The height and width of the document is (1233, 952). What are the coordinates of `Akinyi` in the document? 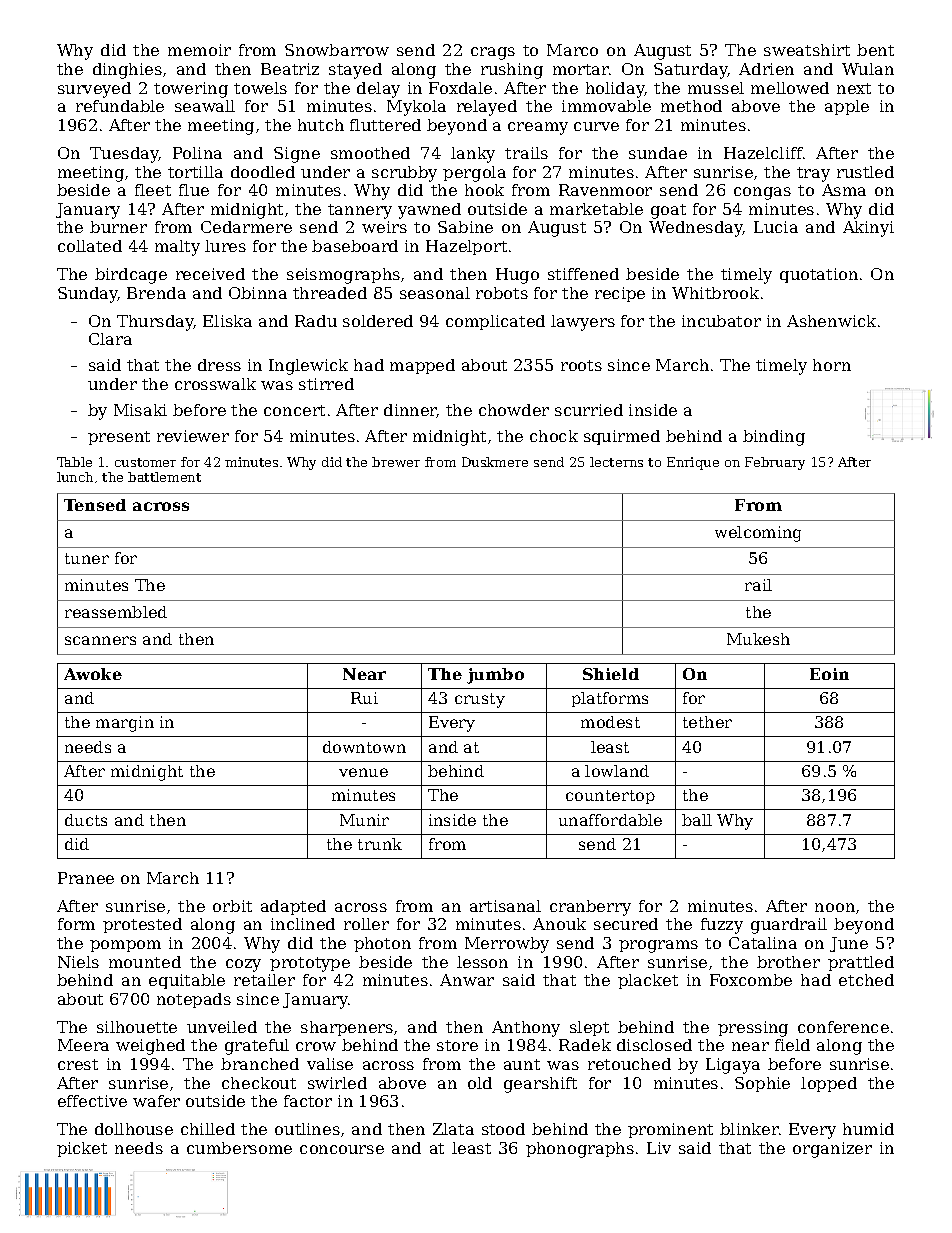 It's located at (868, 229).
